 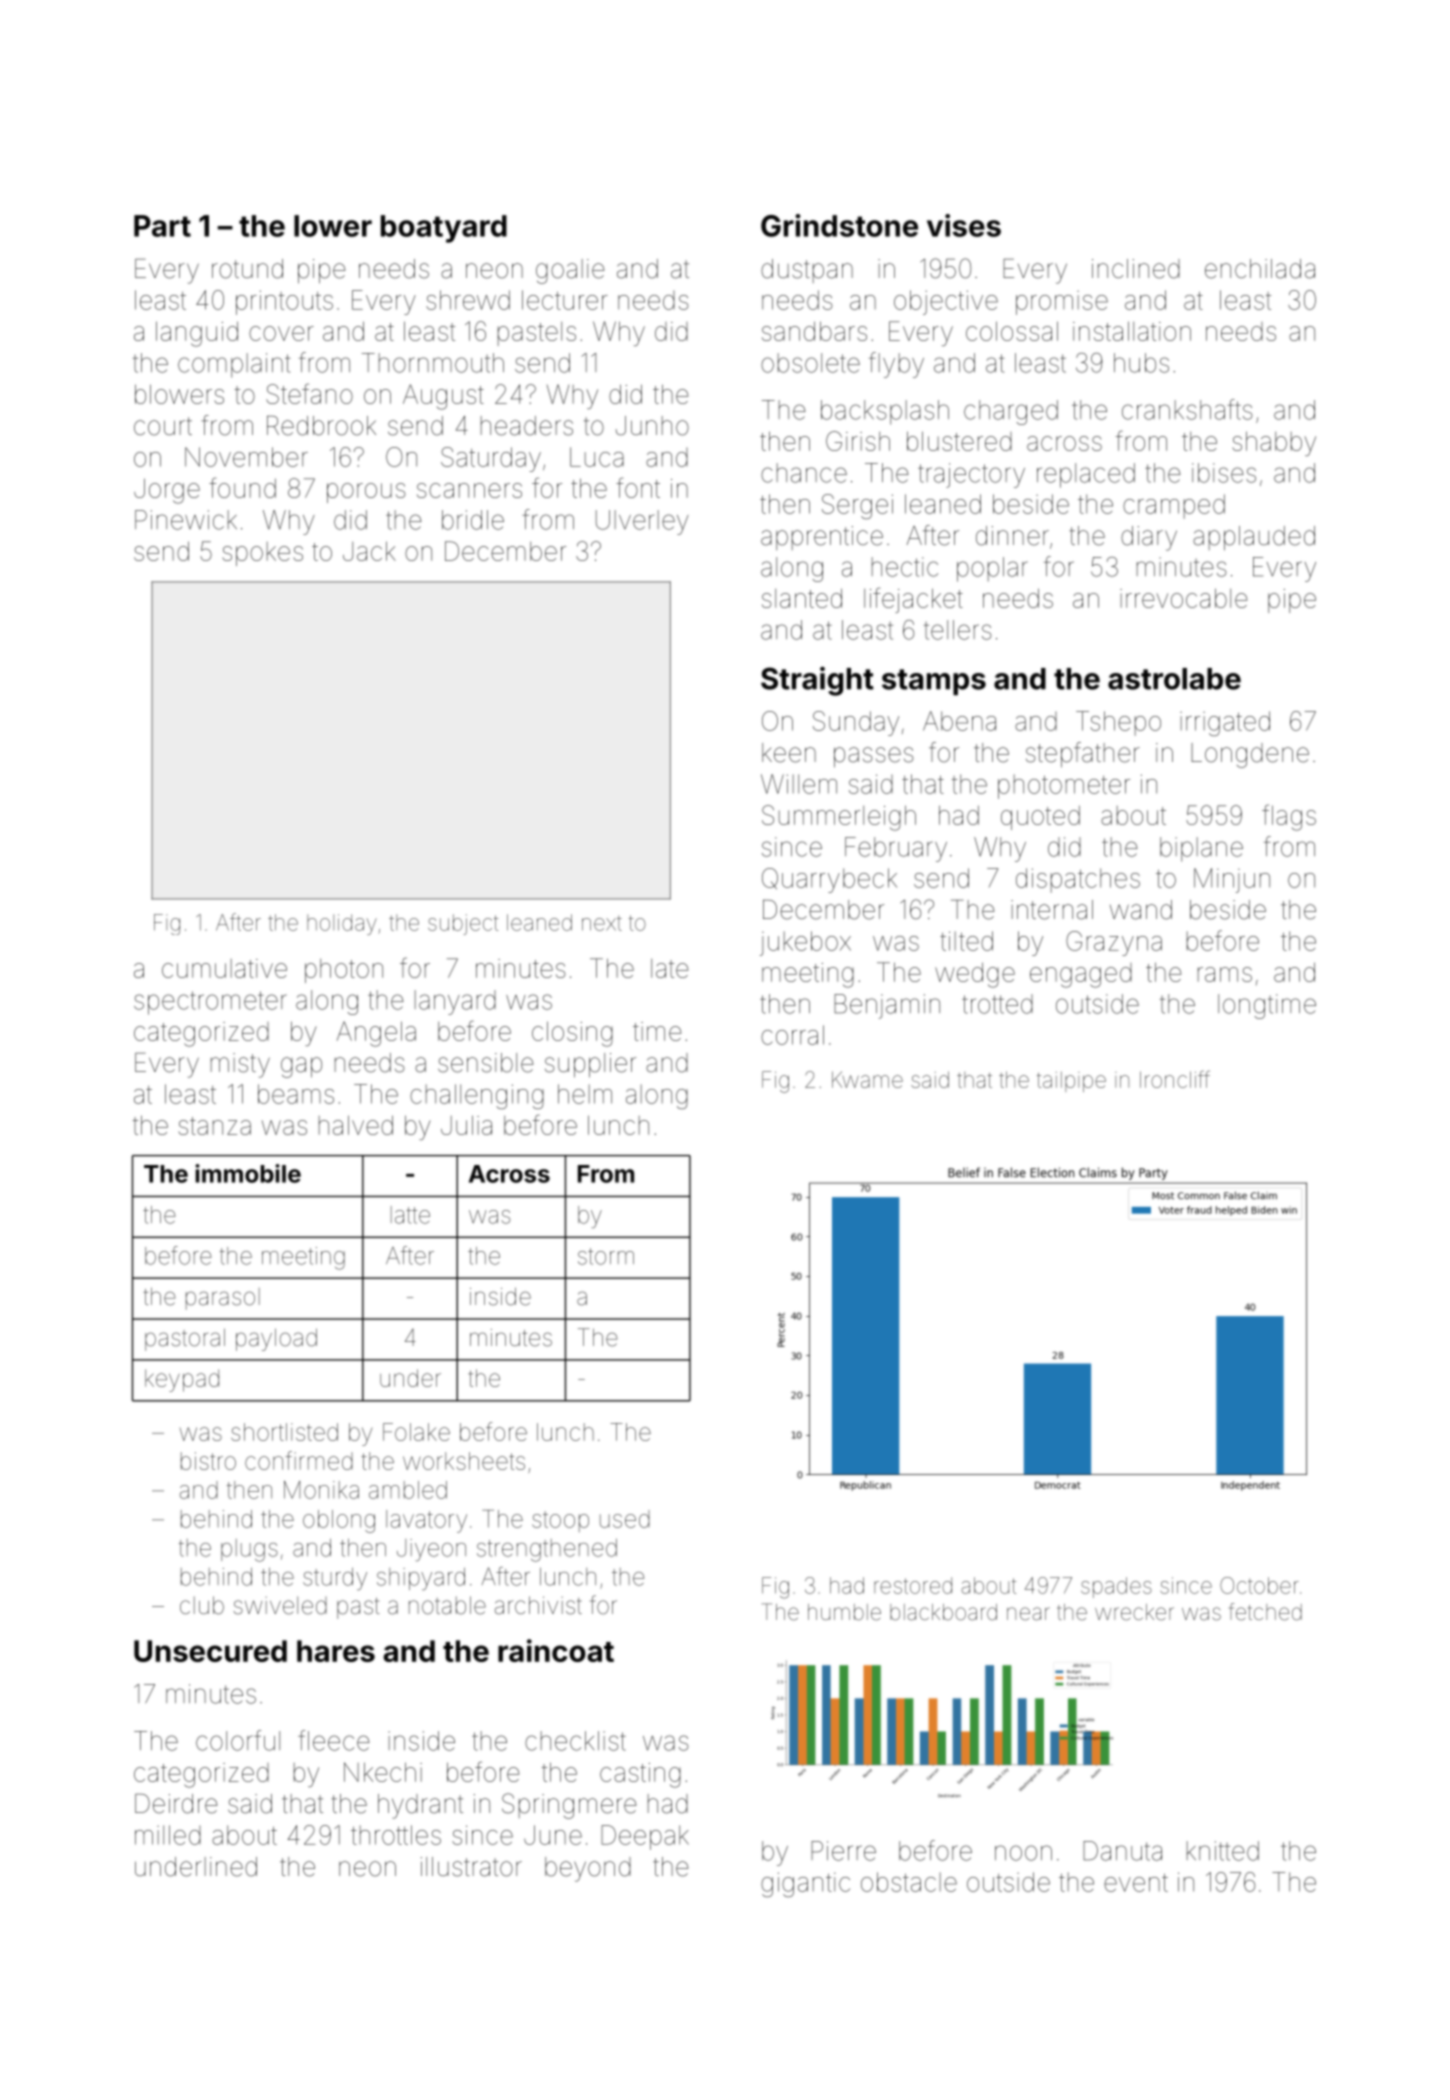 What do you see at coordinates (1289, 817) in the screenshot?
I see `flags` at bounding box center [1289, 817].
